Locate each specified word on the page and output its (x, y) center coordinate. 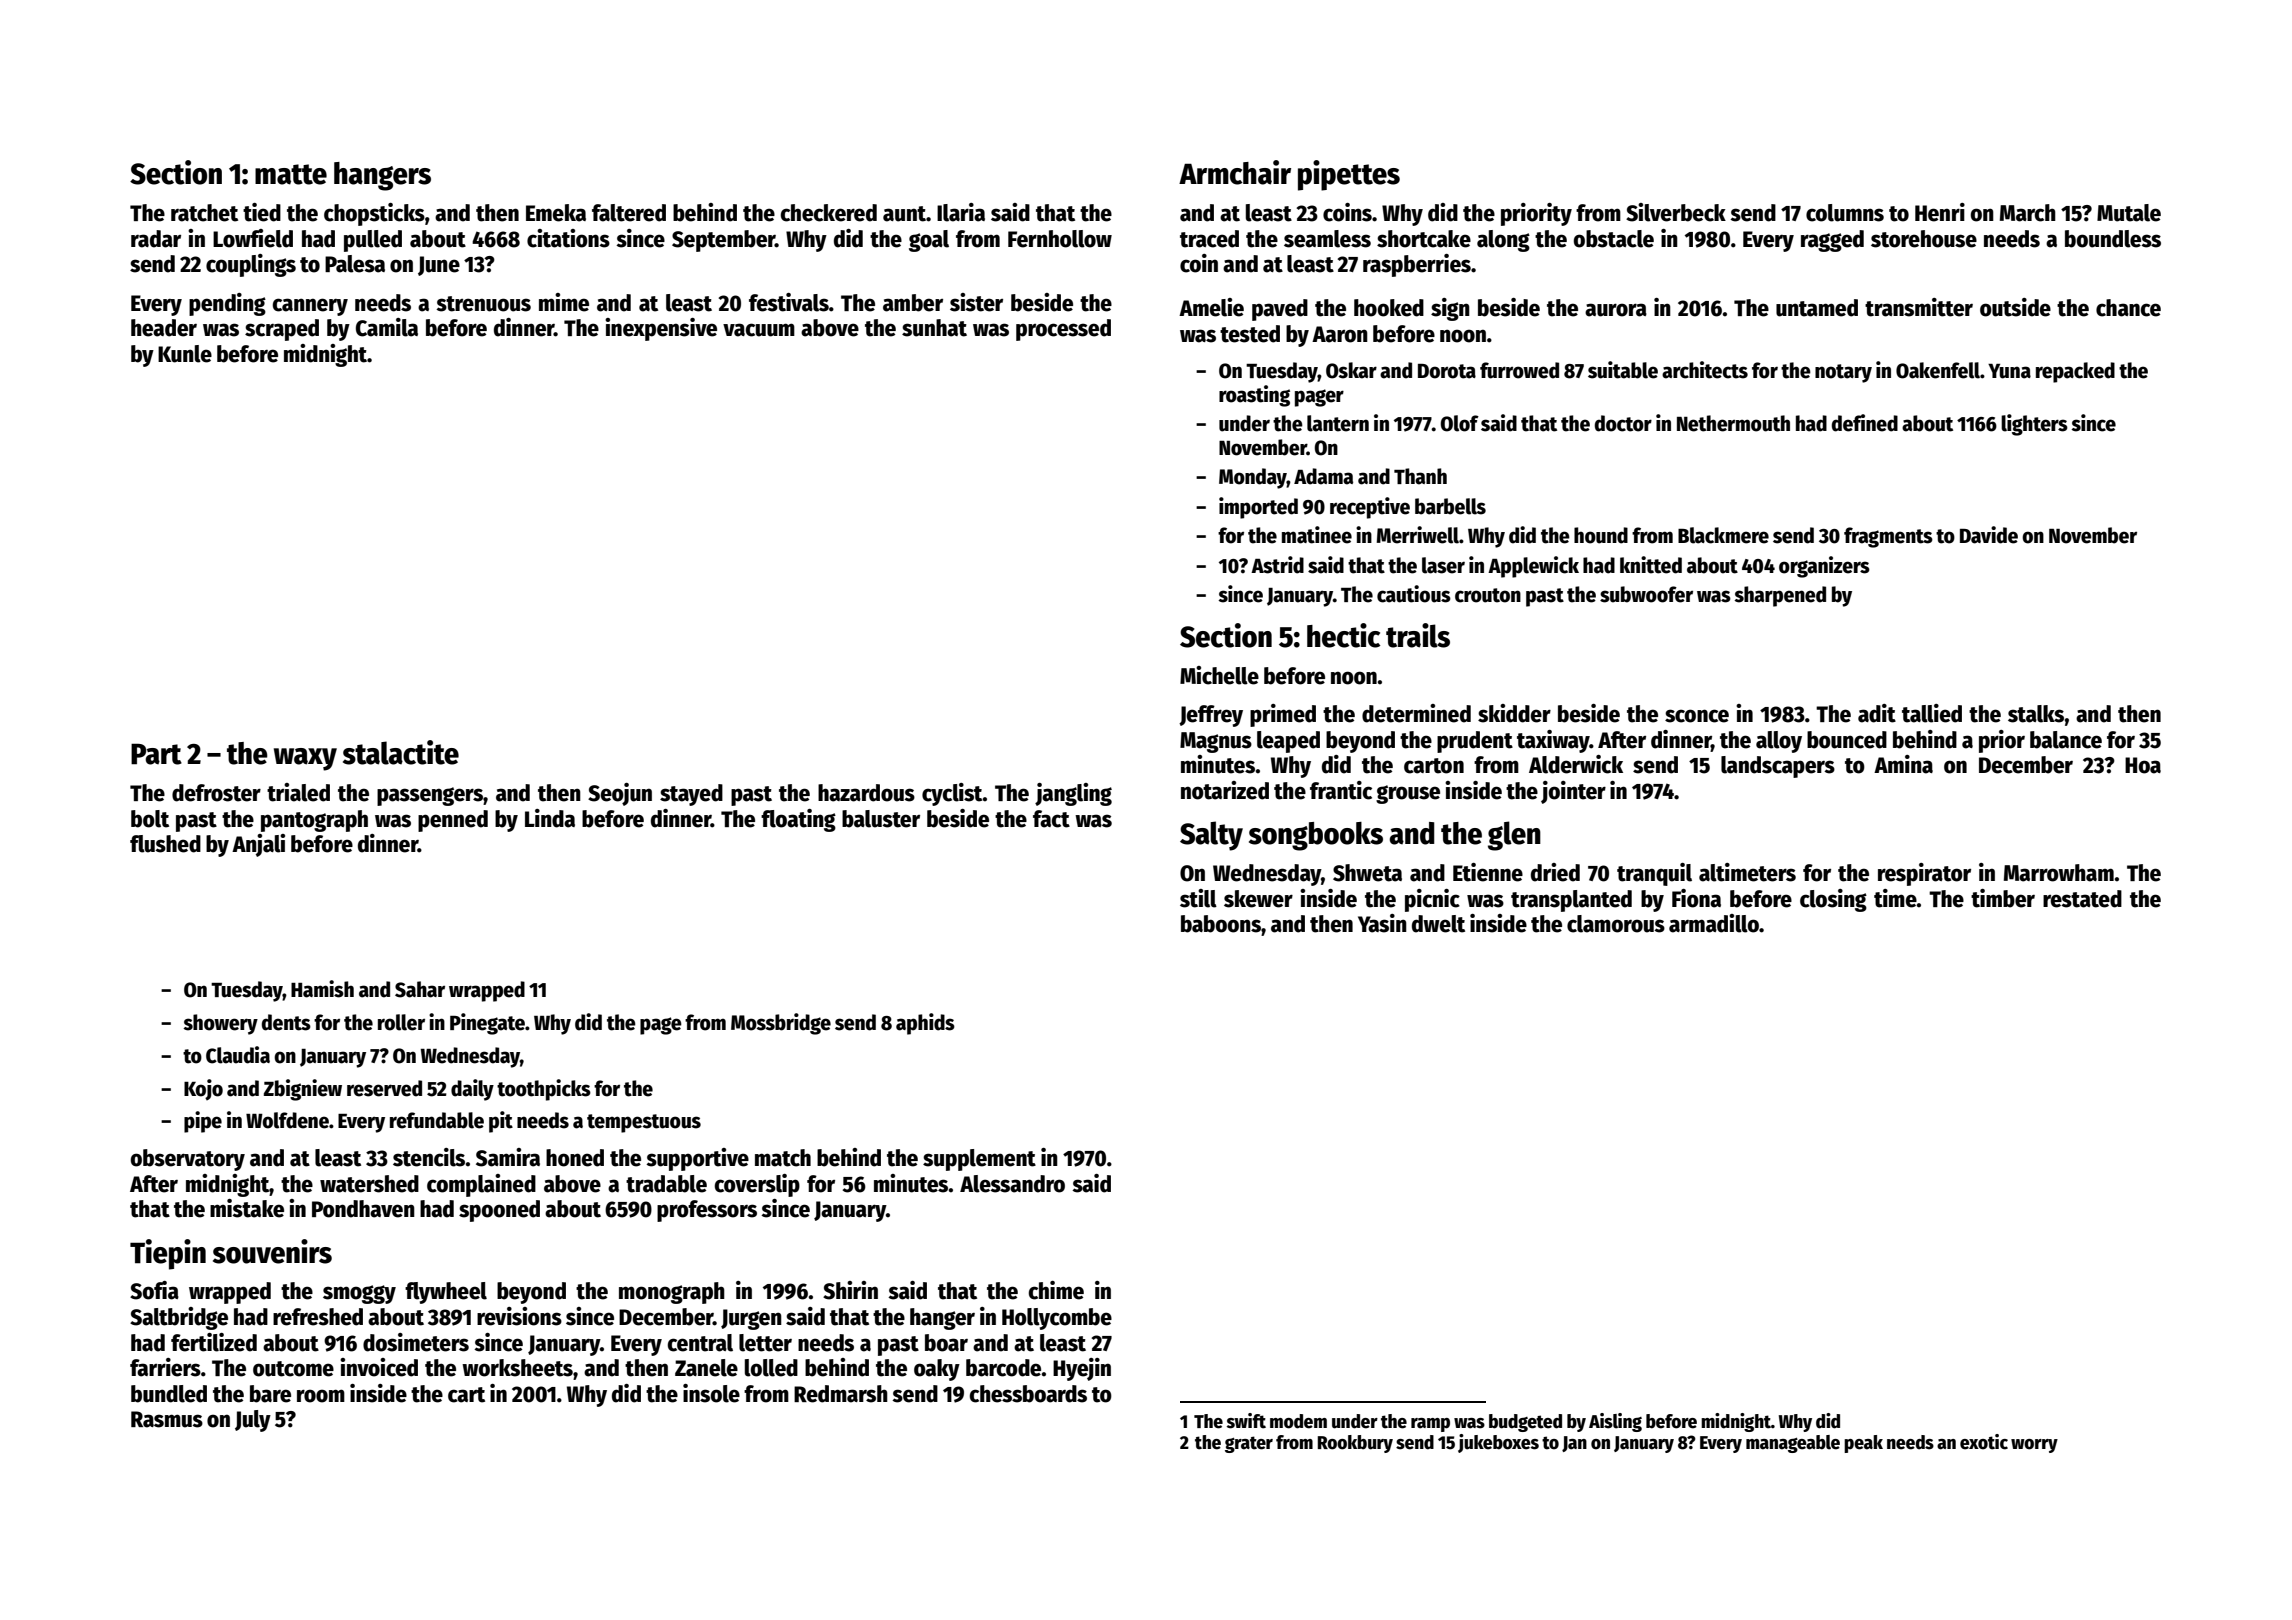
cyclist (952, 794)
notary (1843, 373)
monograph (672, 1293)
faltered (629, 213)
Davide (1989, 535)
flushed (165, 844)
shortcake (1424, 239)
